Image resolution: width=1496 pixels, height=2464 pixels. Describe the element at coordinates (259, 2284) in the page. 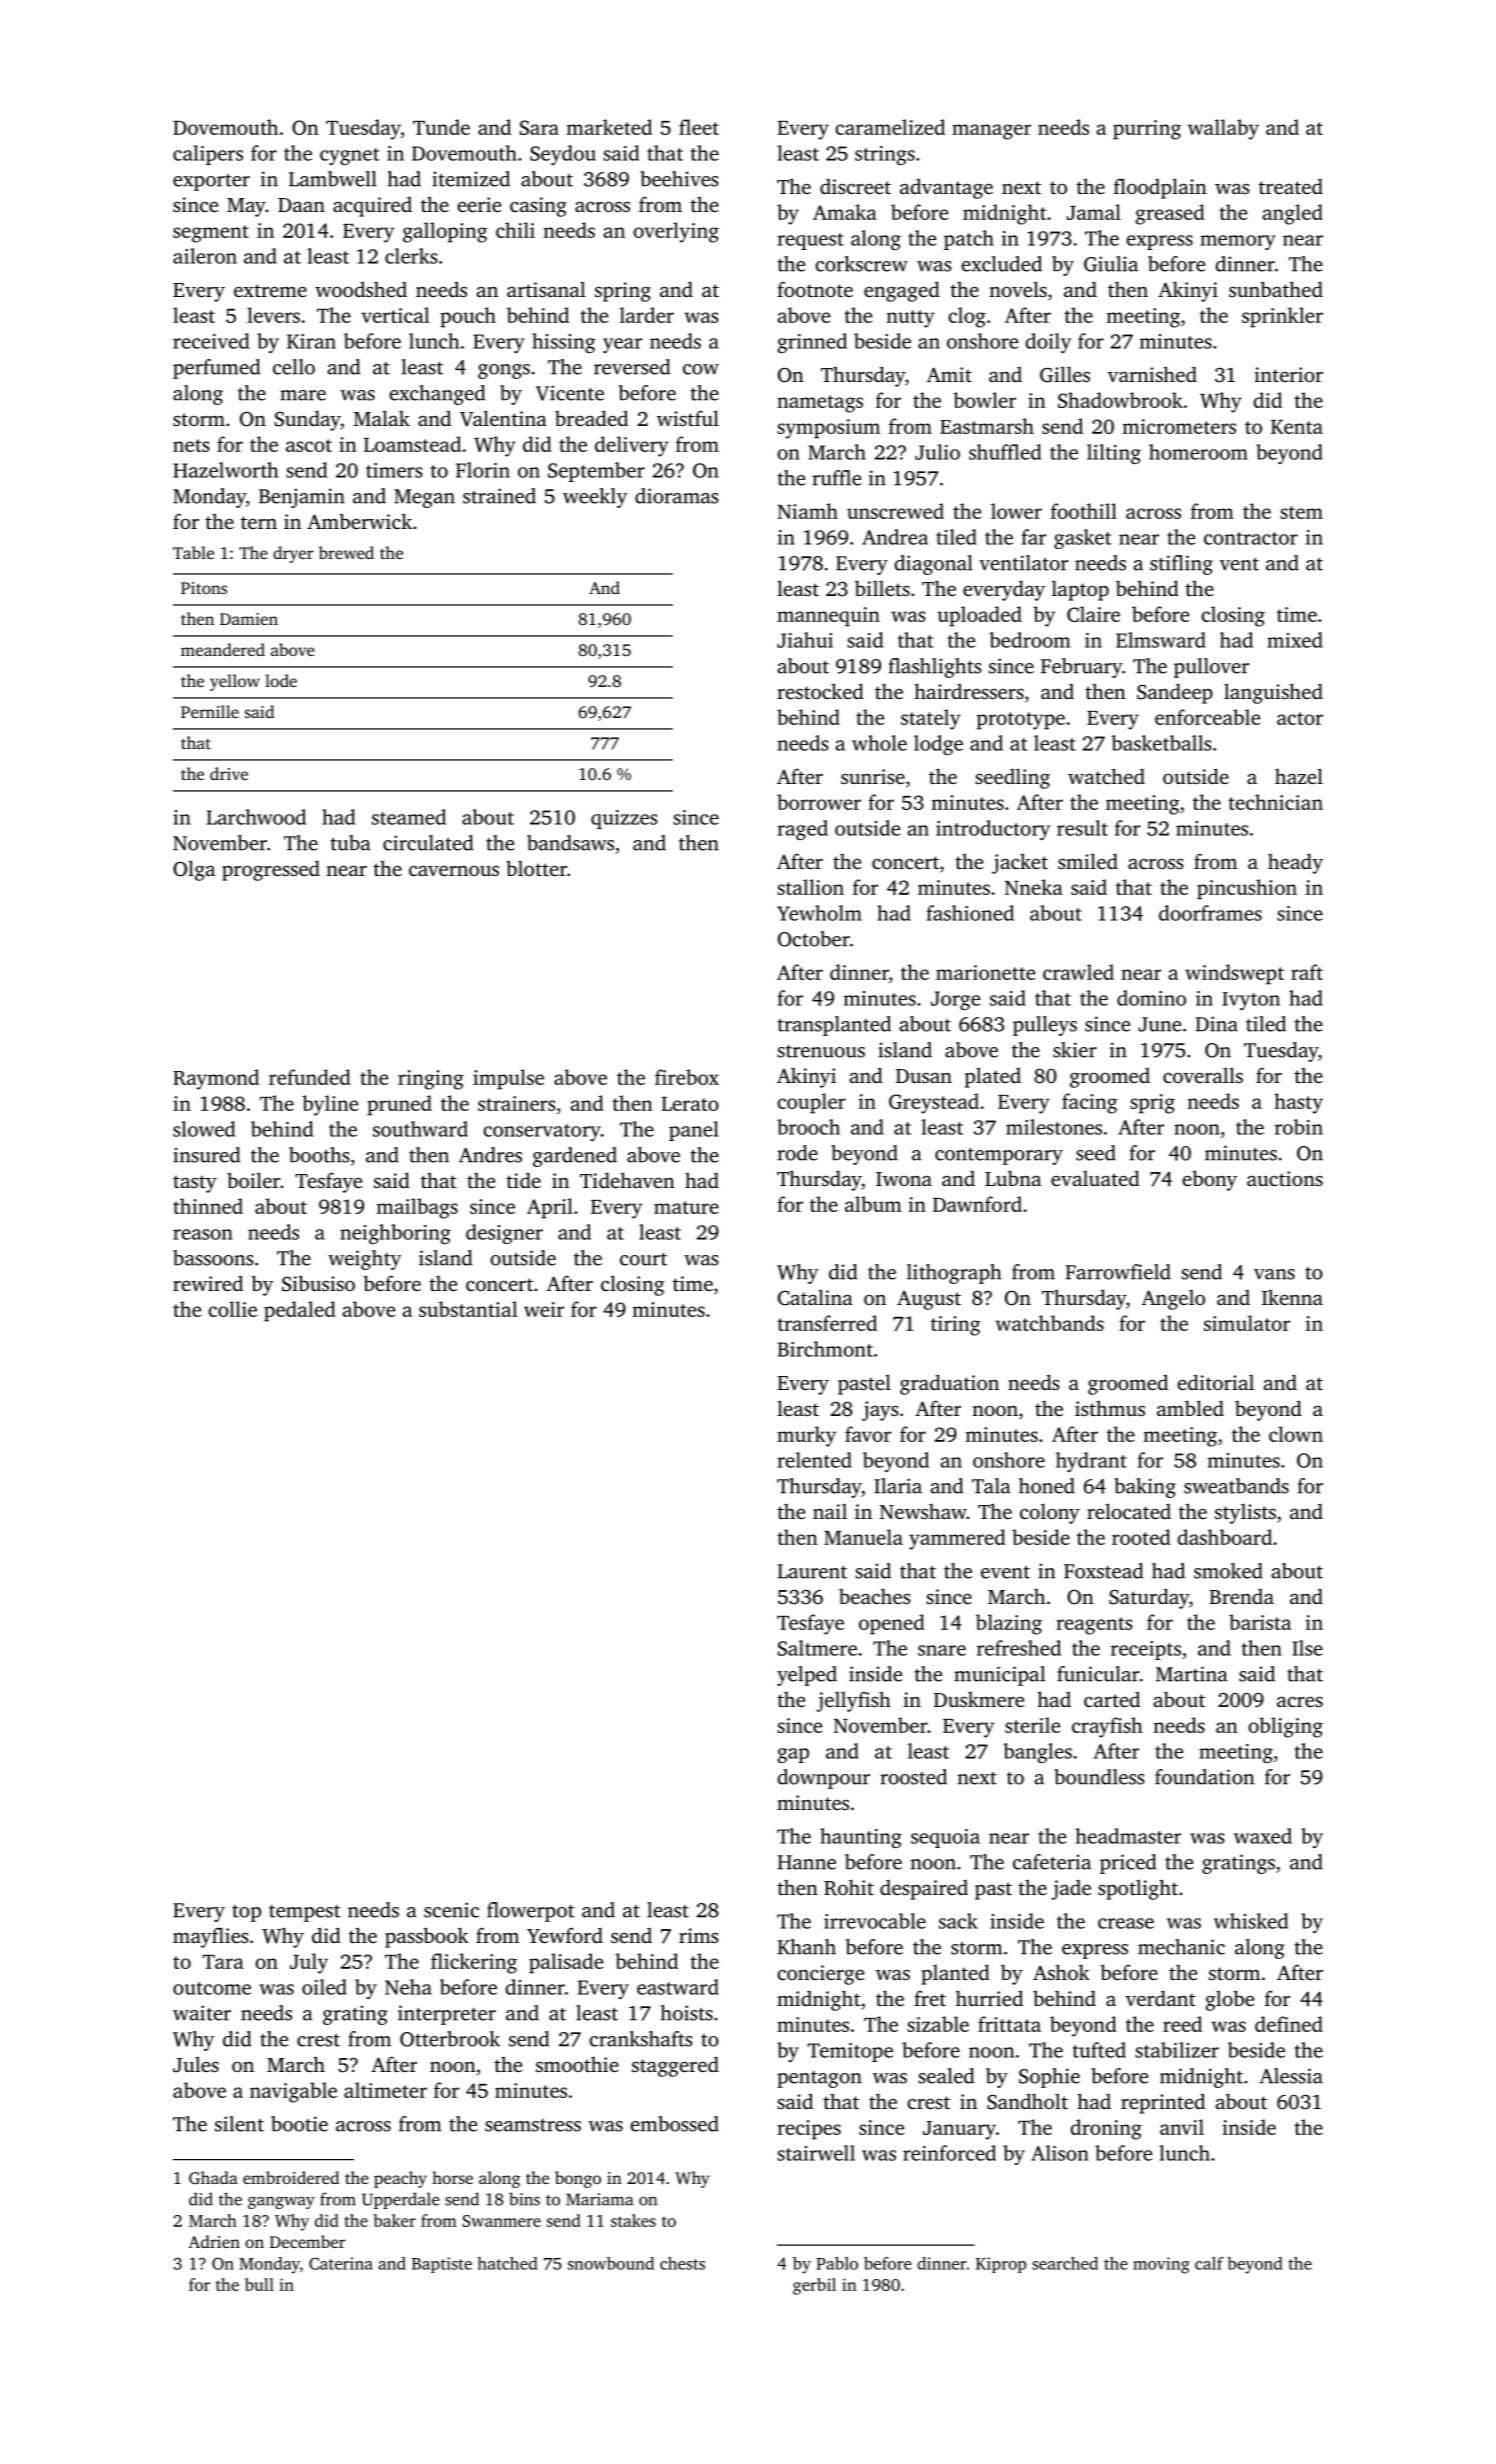

I see `bull` at that location.
